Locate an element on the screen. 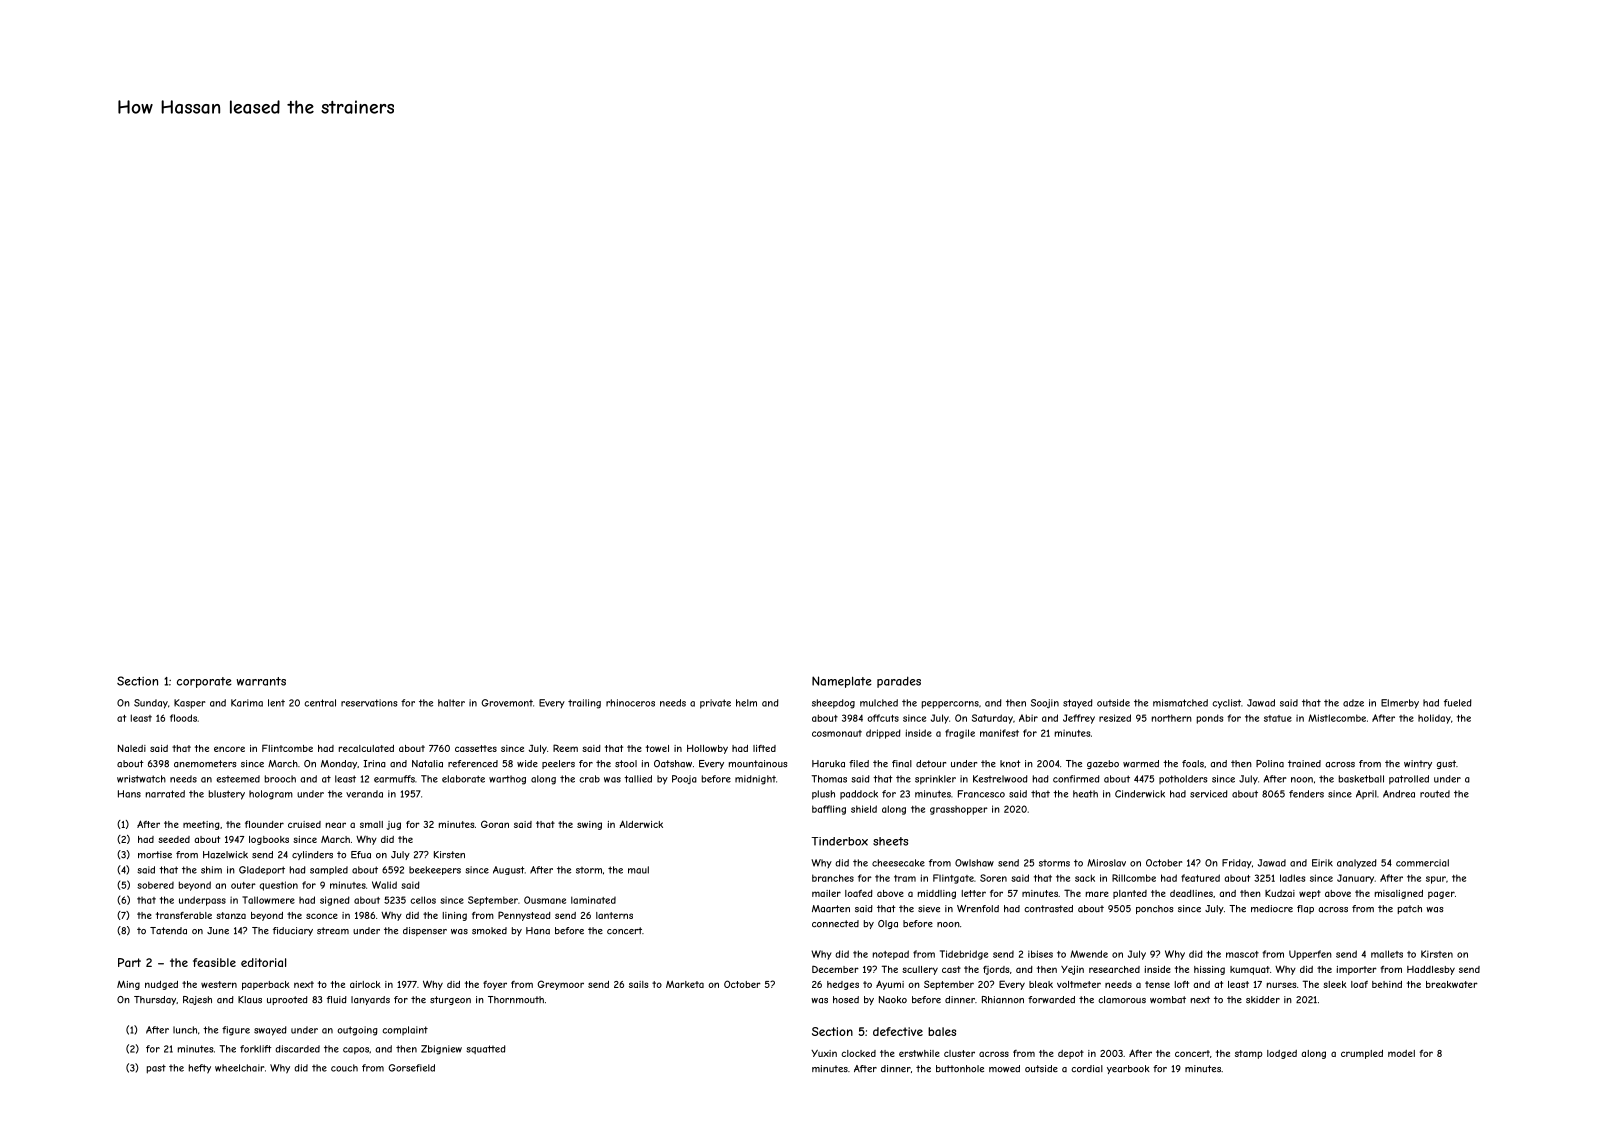 Image resolution: width=1600 pixels, height=1131 pixels. Nameplate is located at coordinates (842, 682).
